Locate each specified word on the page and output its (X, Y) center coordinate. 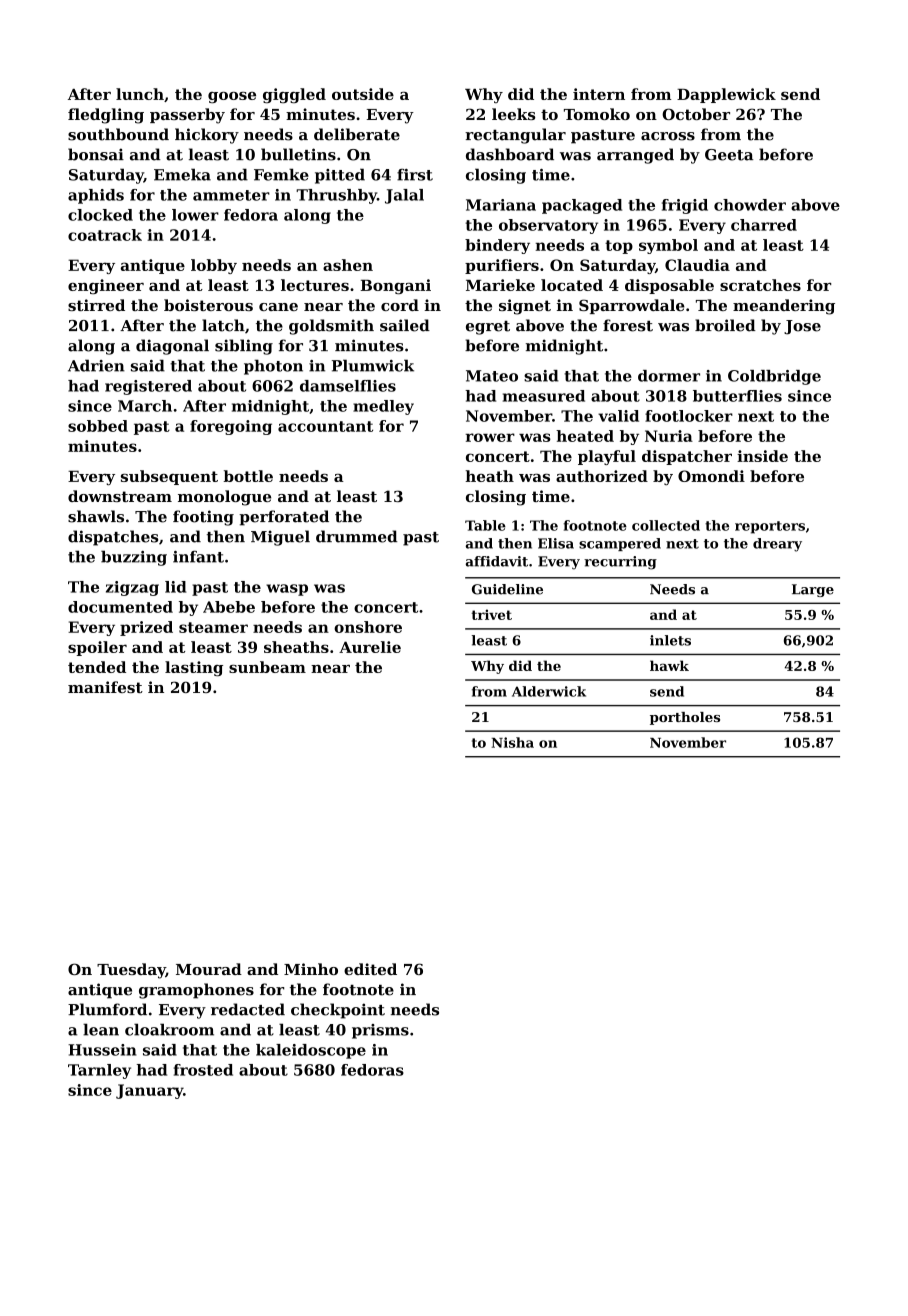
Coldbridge (774, 377)
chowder (750, 205)
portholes (685, 718)
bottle (248, 476)
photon (273, 367)
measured (544, 396)
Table (485, 525)
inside (762, 456)
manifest (105, 687)
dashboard (510, 154)
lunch (140, 94)
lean (101, 1029)
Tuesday (131, 971)
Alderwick (549, 691)
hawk (669, 665)
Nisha (513, 742)
